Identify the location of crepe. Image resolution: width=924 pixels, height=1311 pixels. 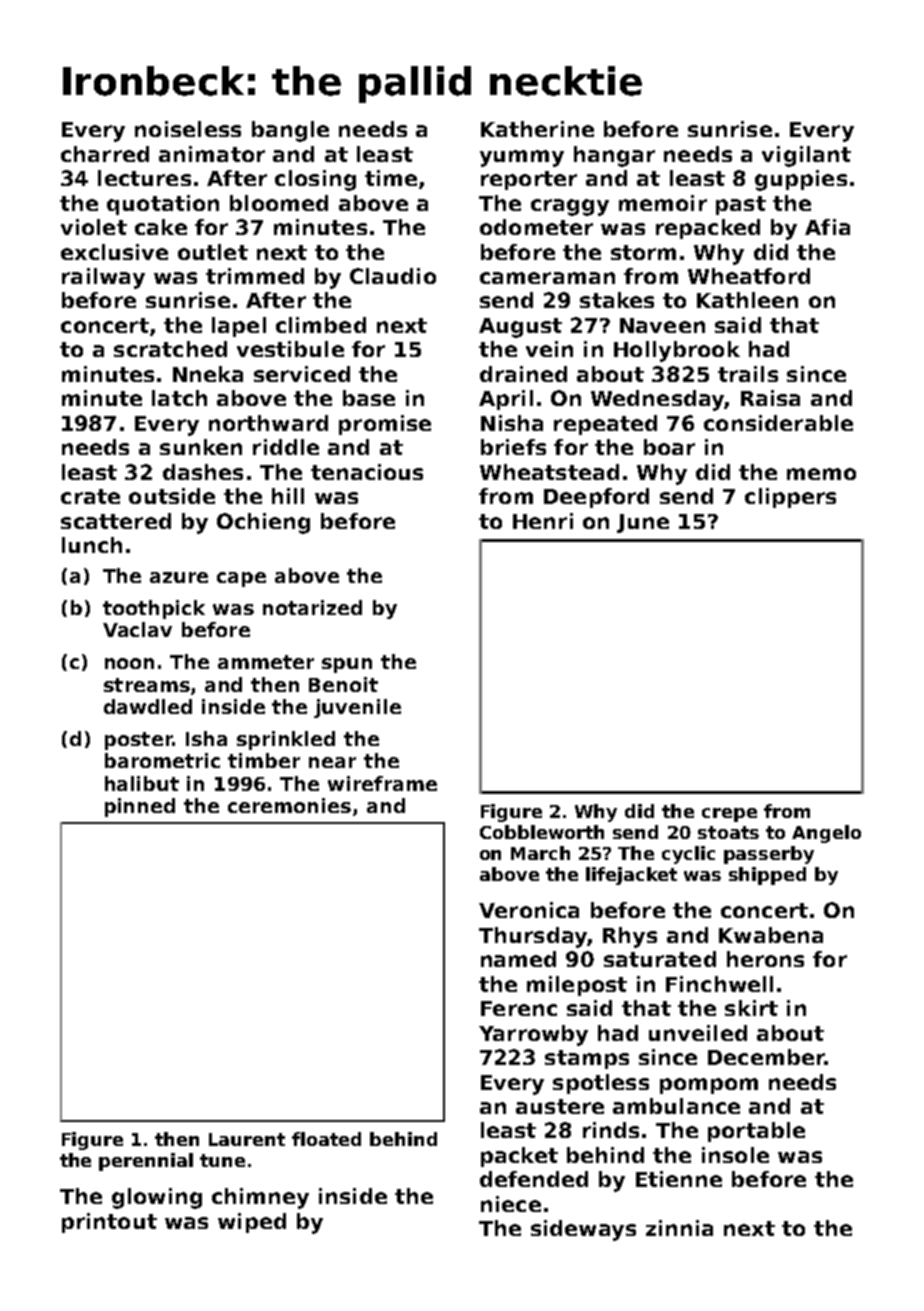
(729, 815).
